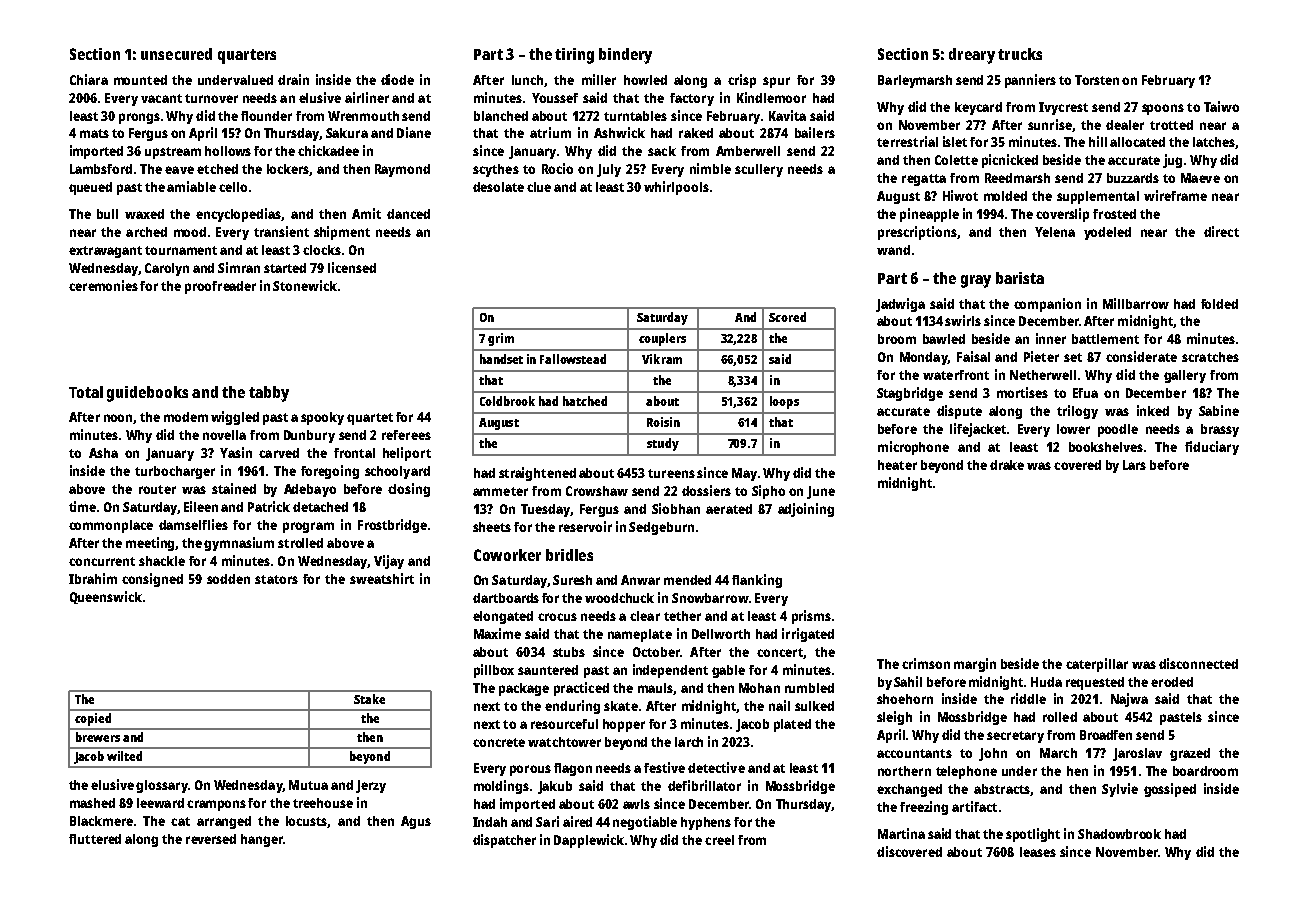 The width and height of the image is (1308, 924). Describe the element at coordinates (1120, 790) in the image. I see `Sylvie` at that location.
